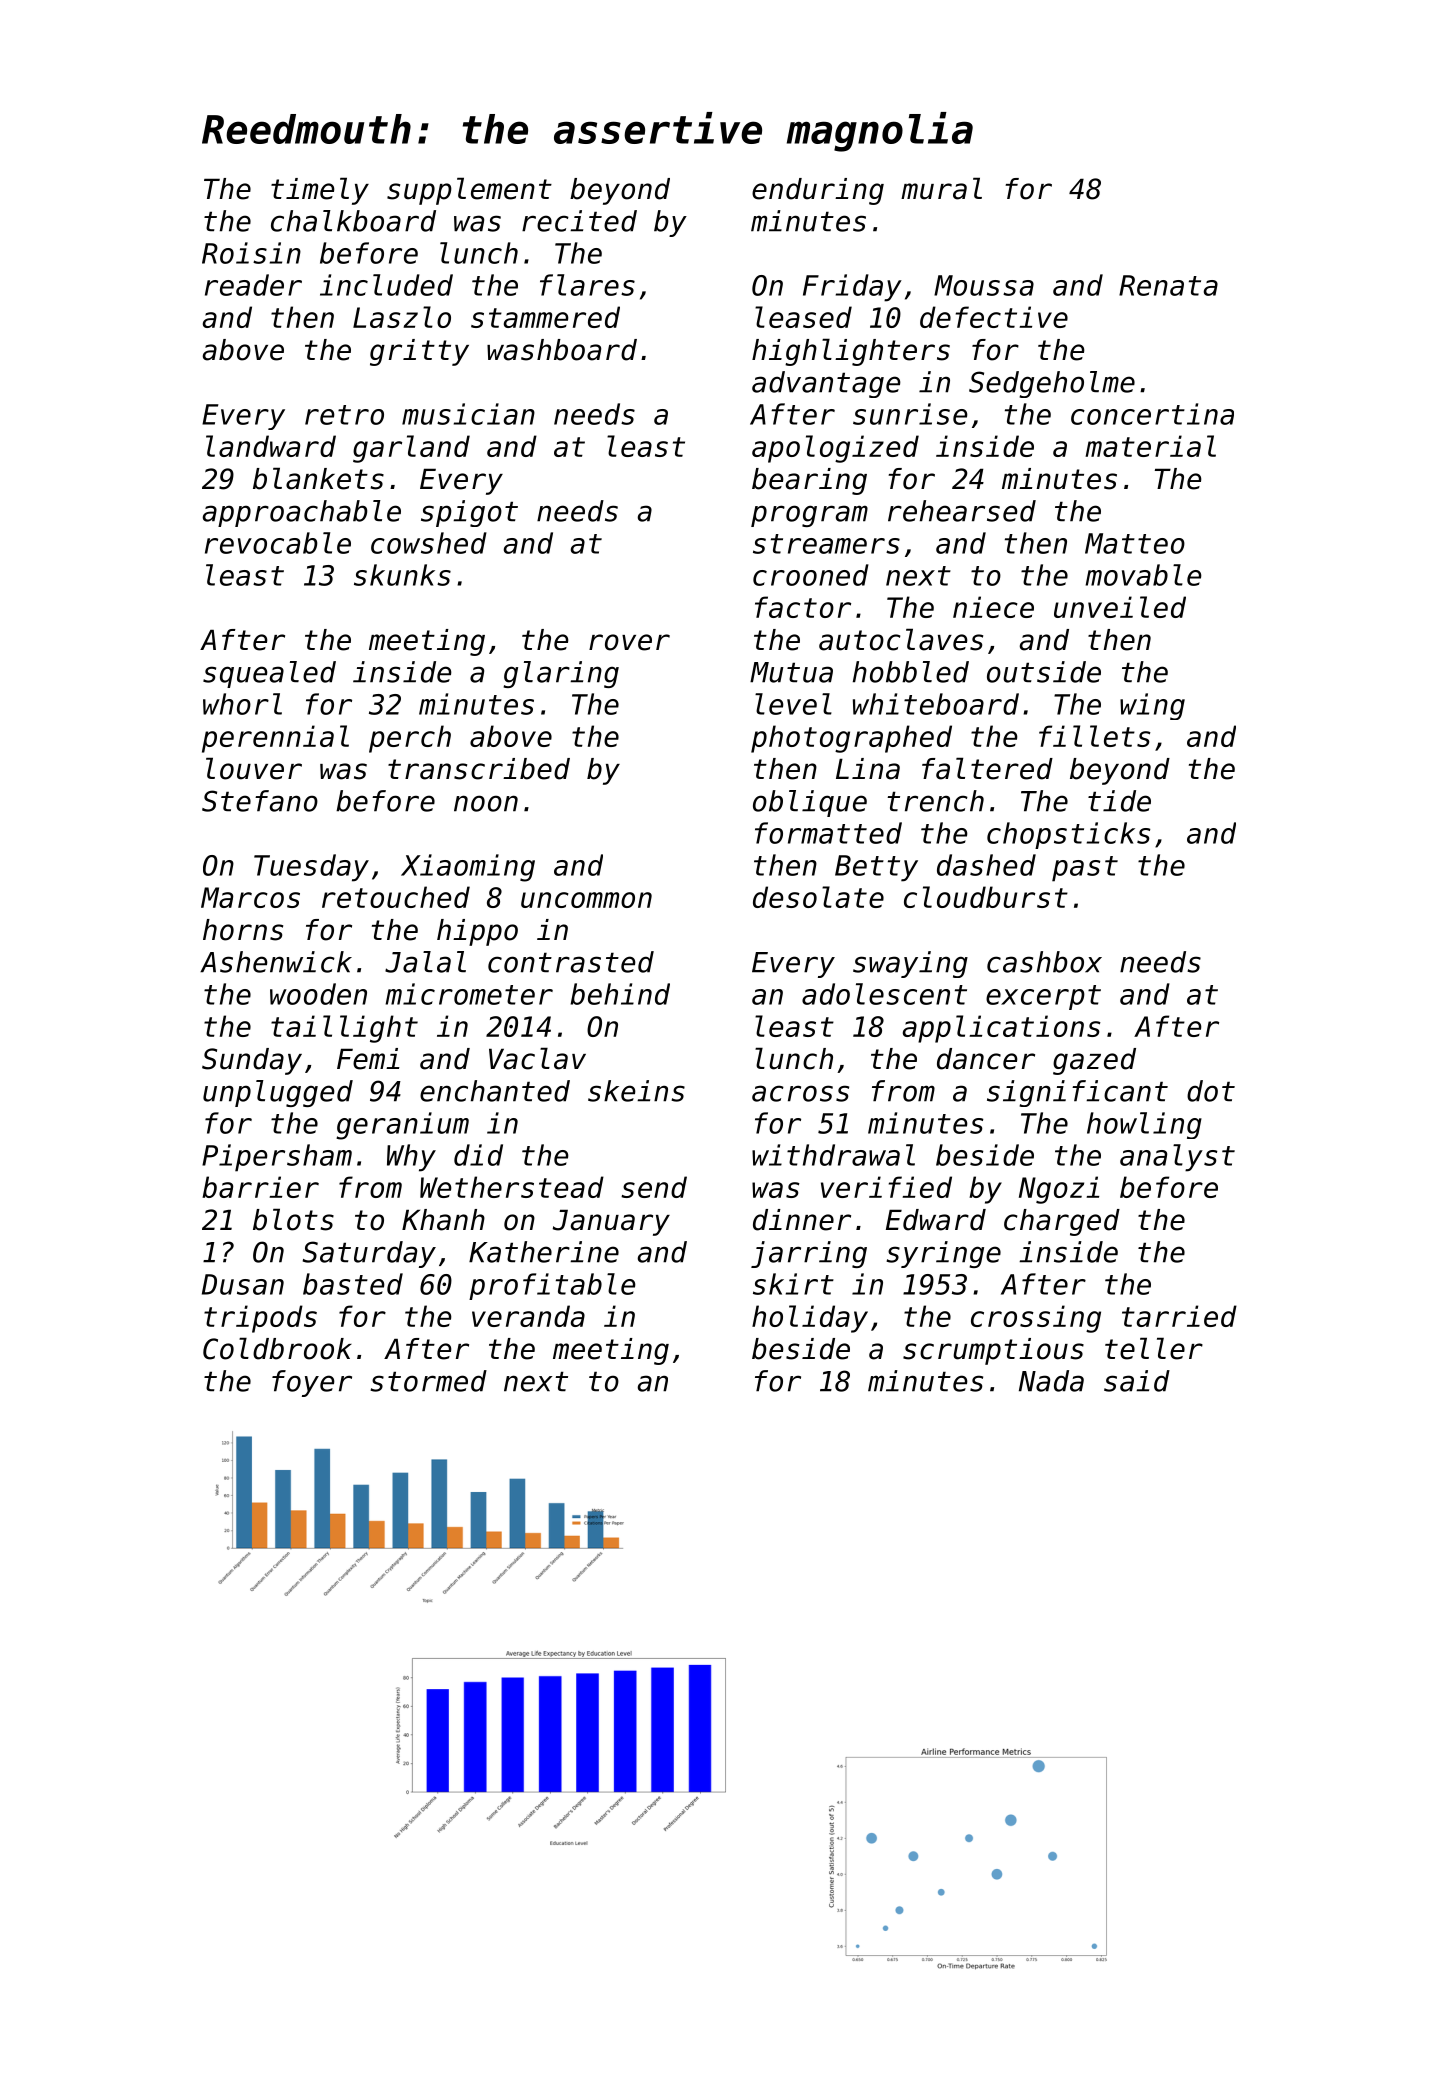 The image size is (1450, 2100). Describe the element at coordinates (1168, 285) in the screenshot. I see `Renata` at that location.
